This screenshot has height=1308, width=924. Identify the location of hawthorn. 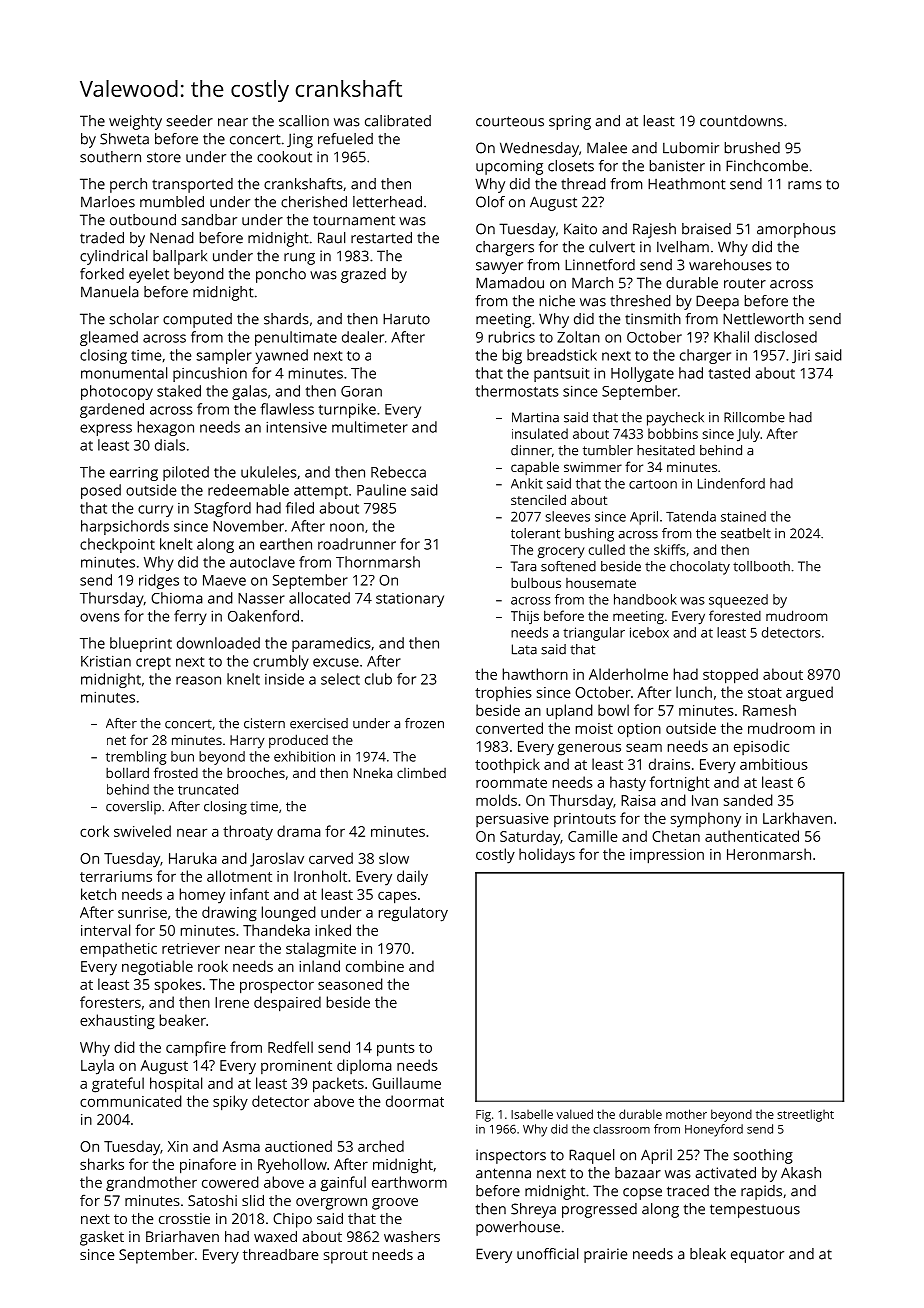
(535, 674).
